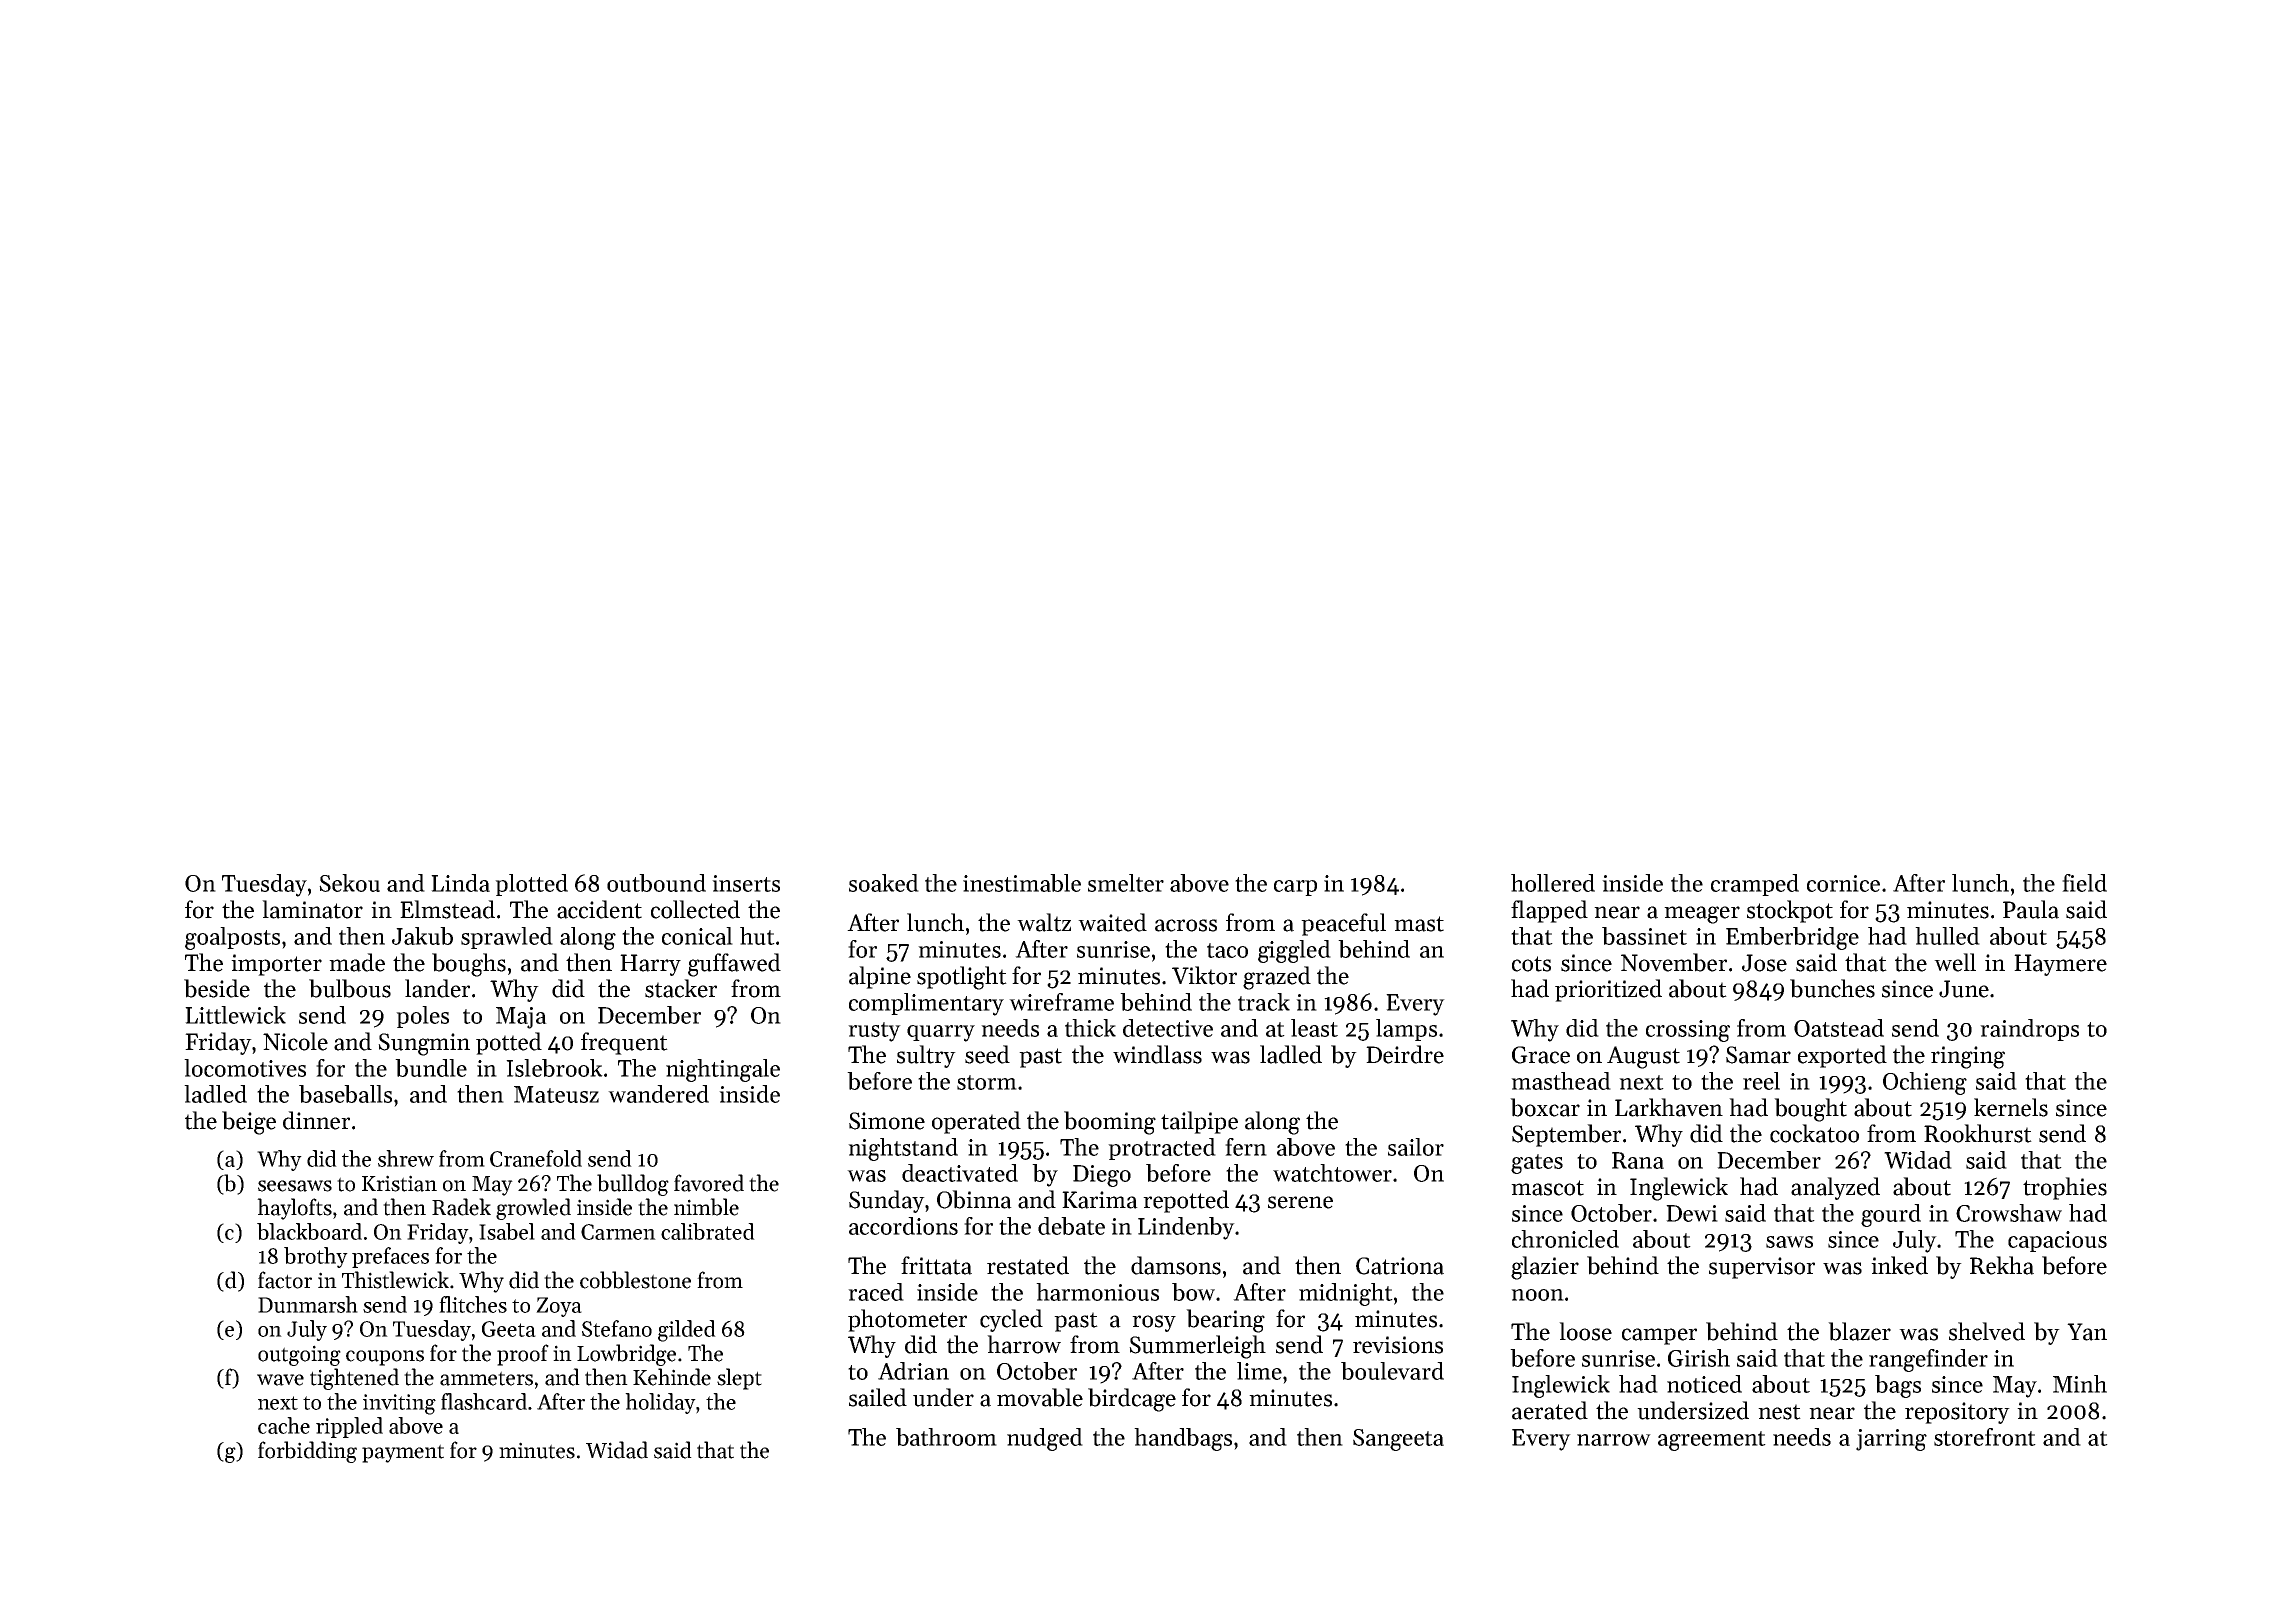  Describe the element at coordinates (974, 1199) in the document. I see `Obinna` at that location.
